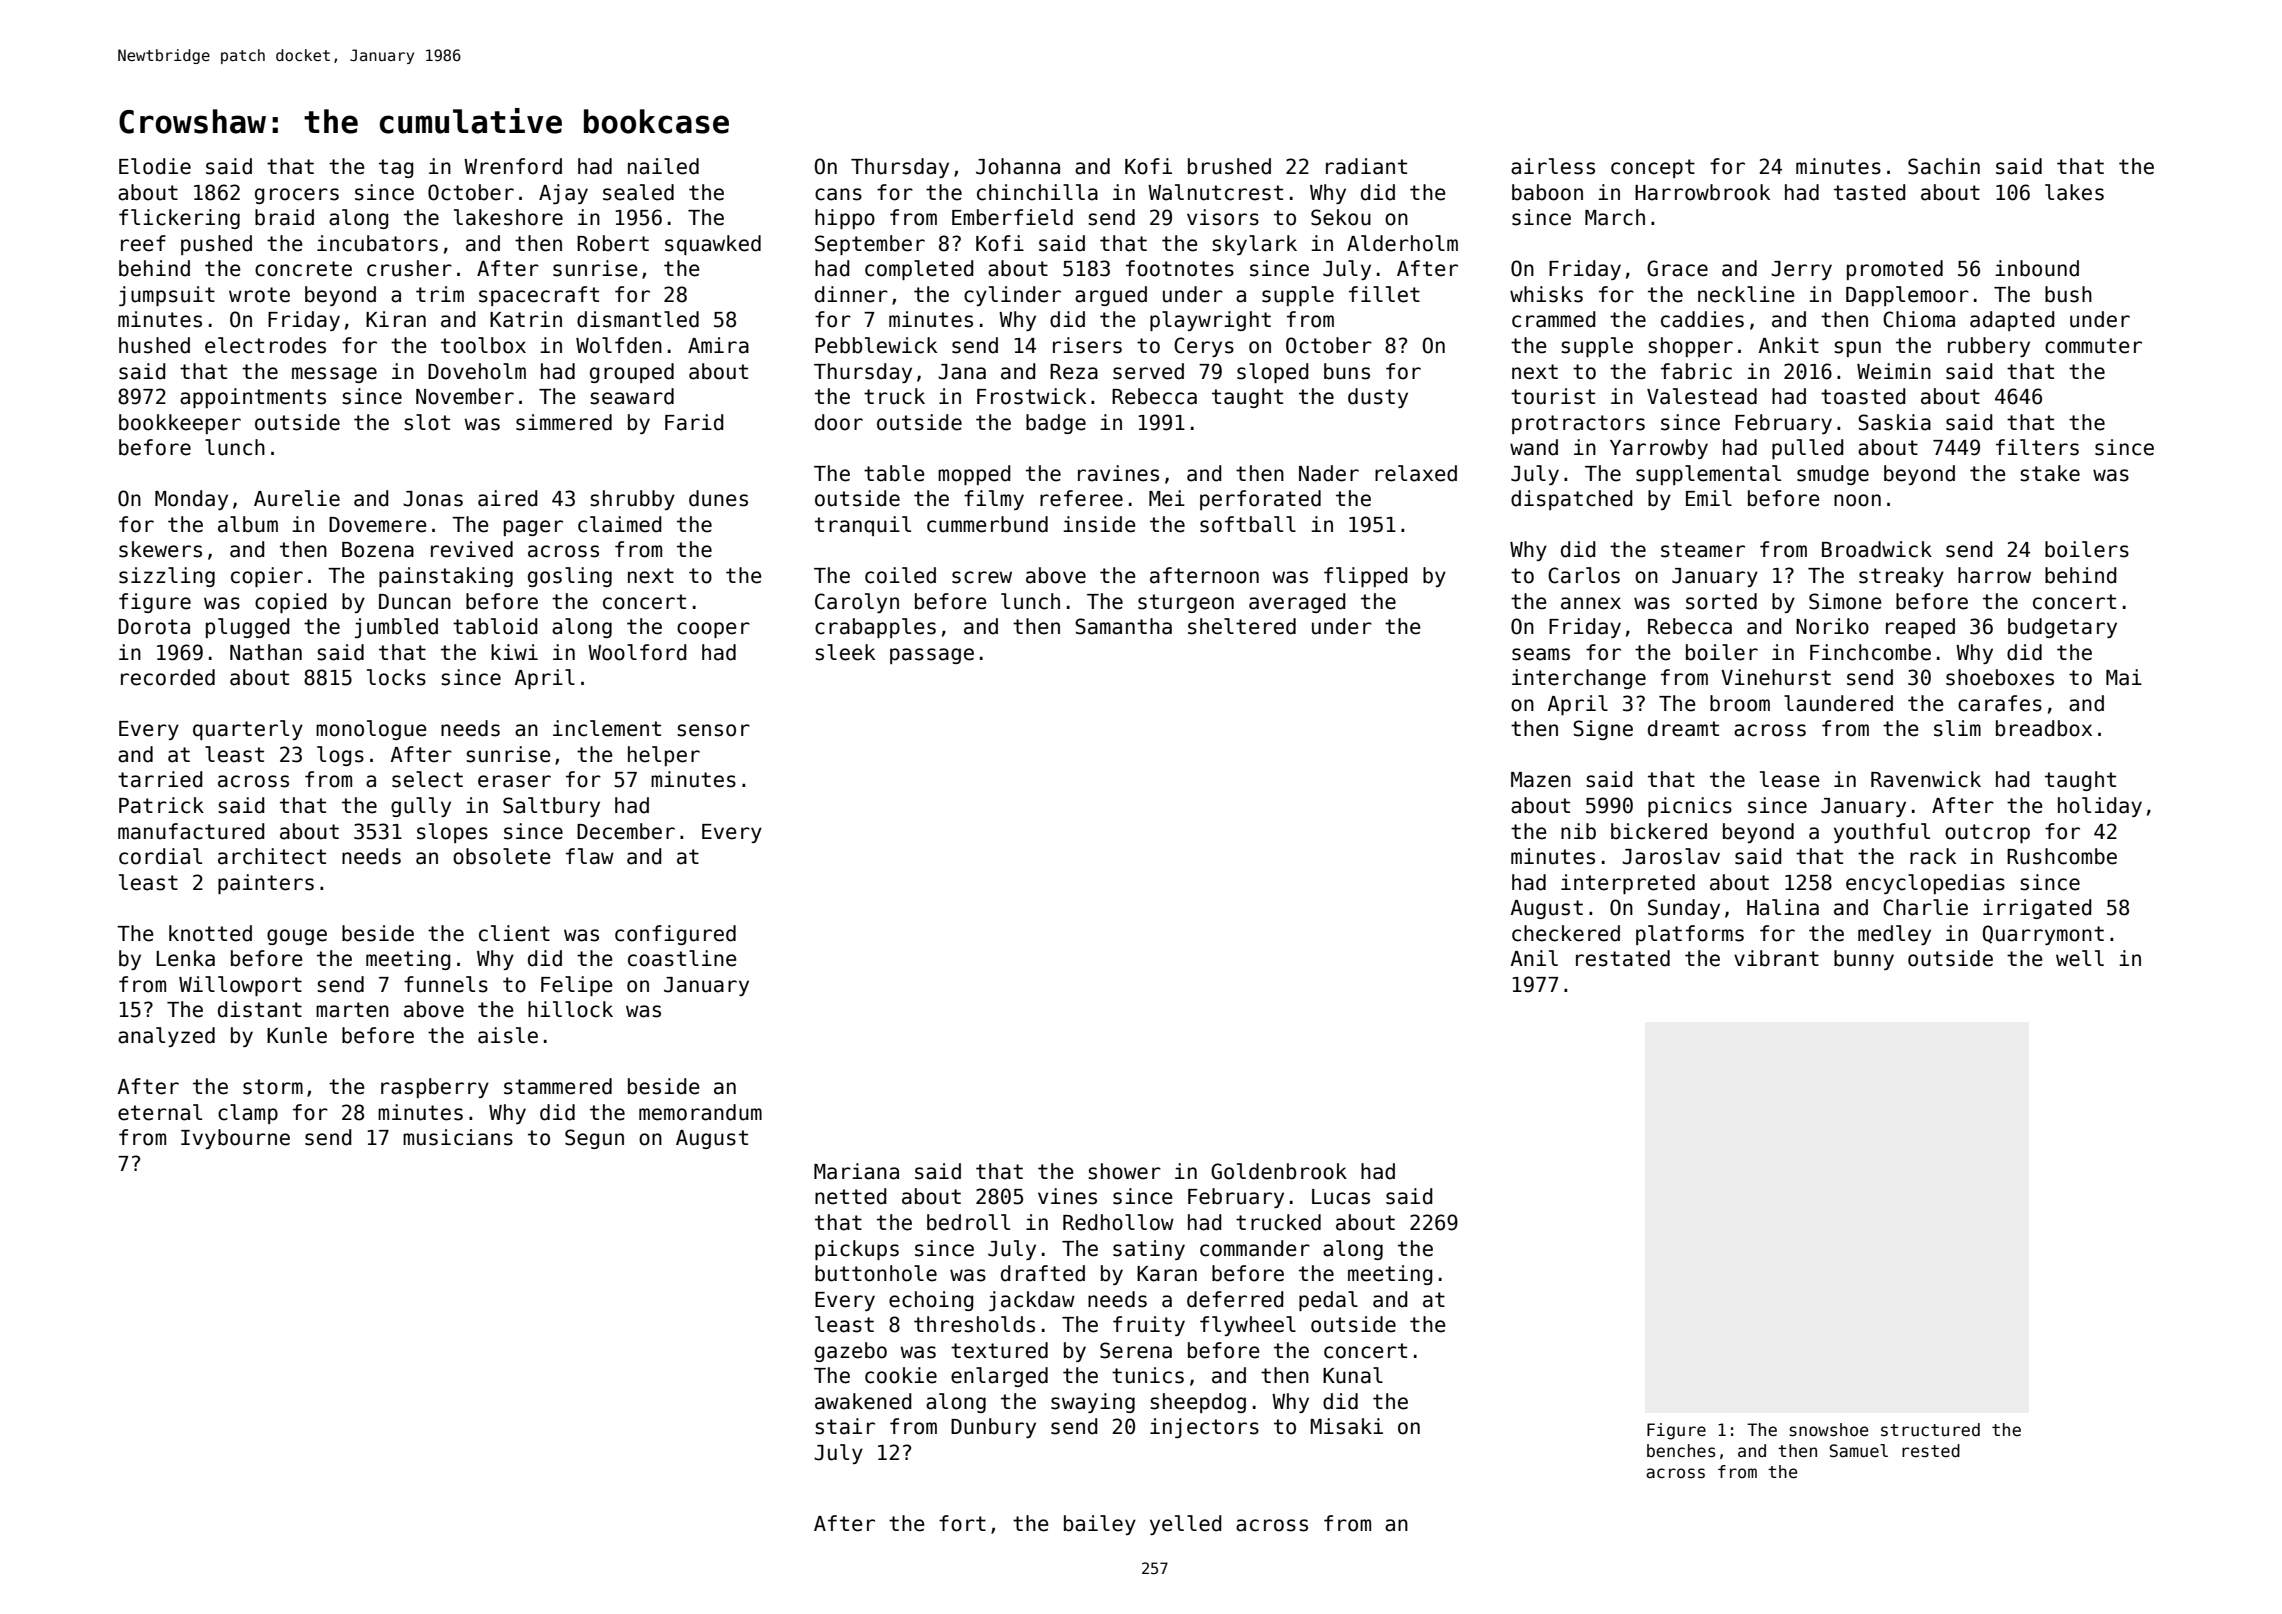 The height and width of the screenshot is (1614, 2282). Describe the element at coordinates (1603, 730) in the screenshot. I see `Signe` at that location.
